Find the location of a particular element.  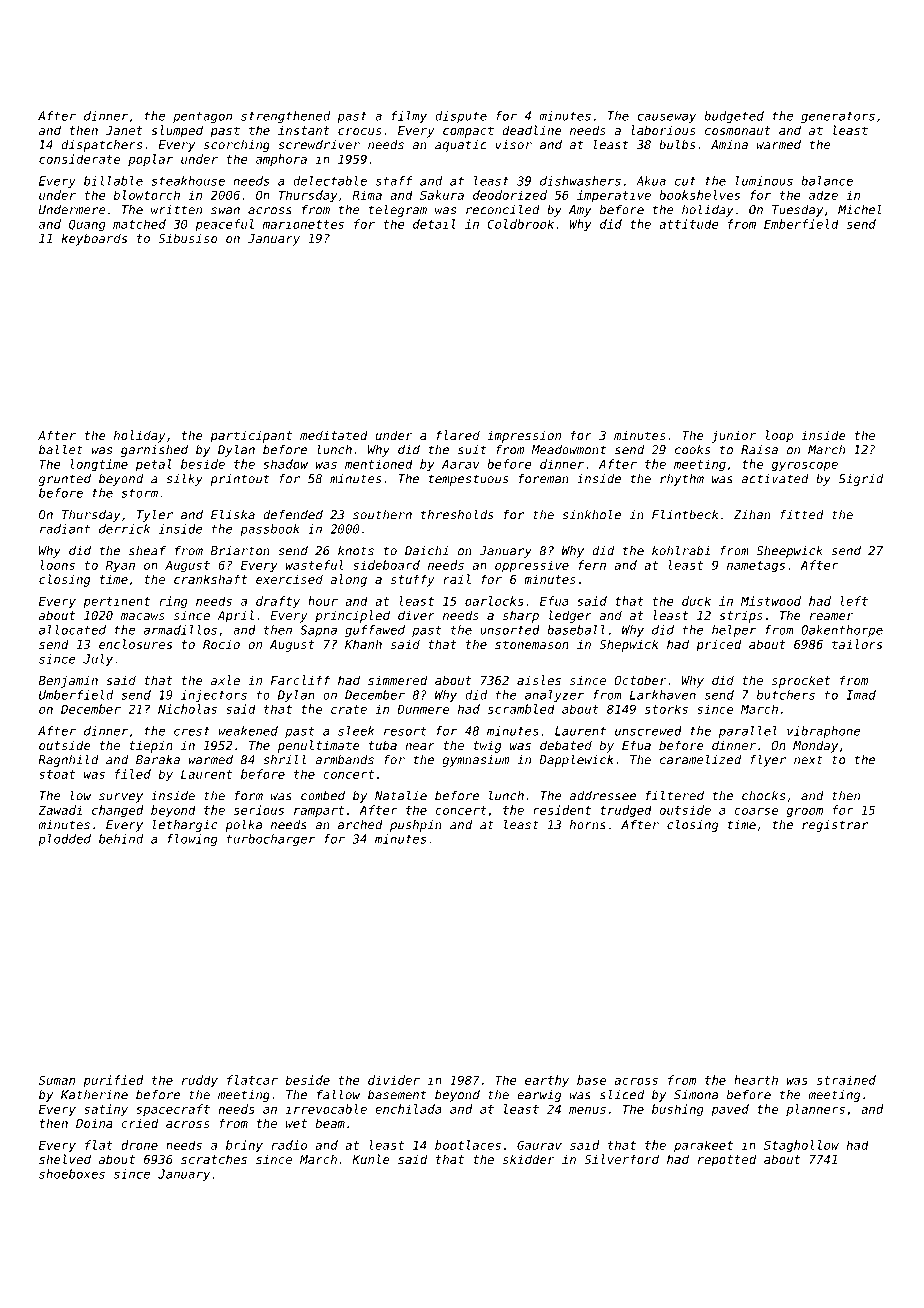

Quang is located at coordinates (87, 225).
